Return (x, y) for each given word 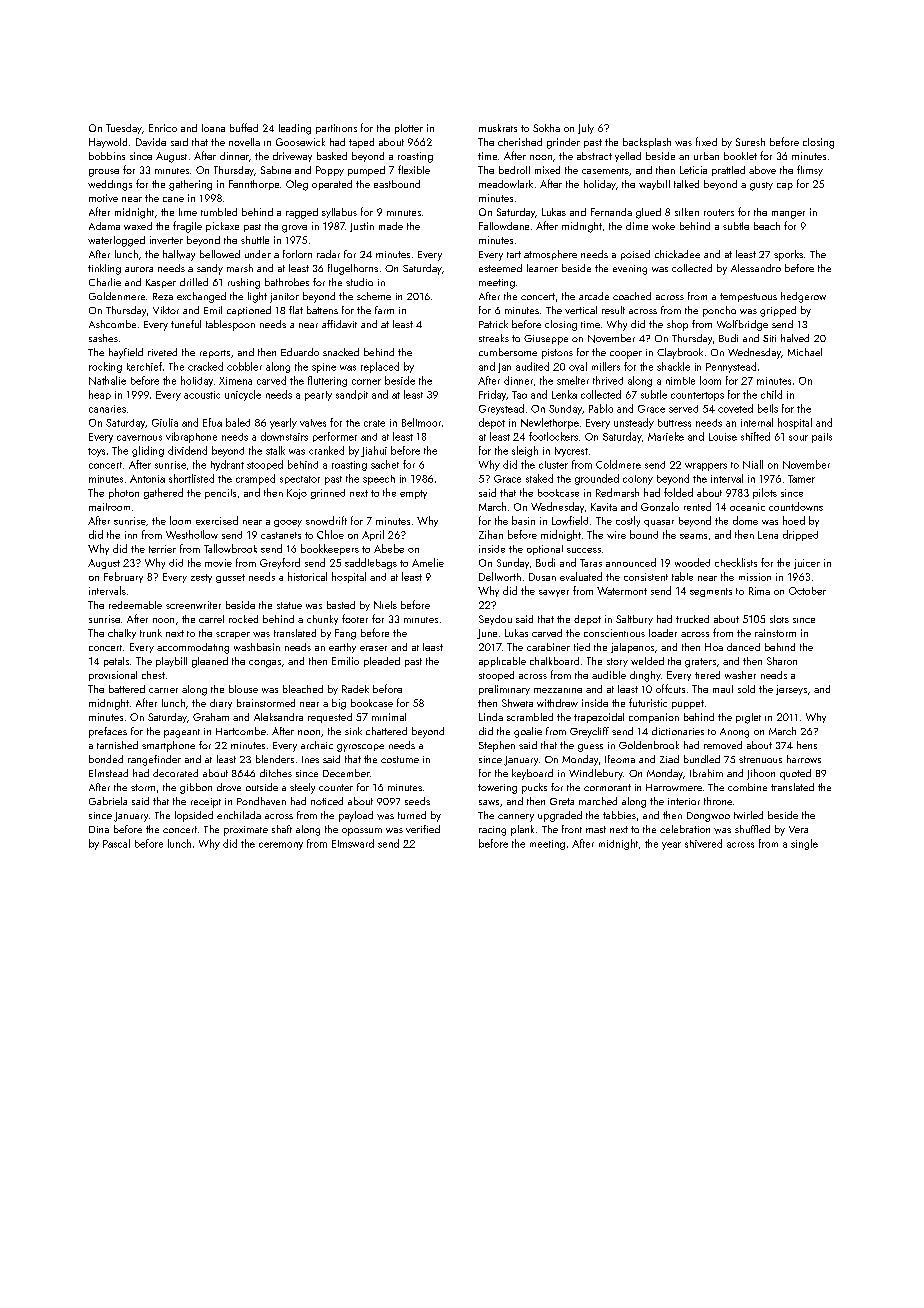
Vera (798, 829)
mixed (547, 170)
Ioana (213, 128)
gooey (288, 523)
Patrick (493, 324)
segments (711, 592)
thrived (608, 380)
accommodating (193, 648)
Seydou (495, 620)
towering (497, 789)
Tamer (801, 479)
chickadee (677, 254)
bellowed (220, 254)
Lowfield (570, 520)
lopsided (194, 816)
